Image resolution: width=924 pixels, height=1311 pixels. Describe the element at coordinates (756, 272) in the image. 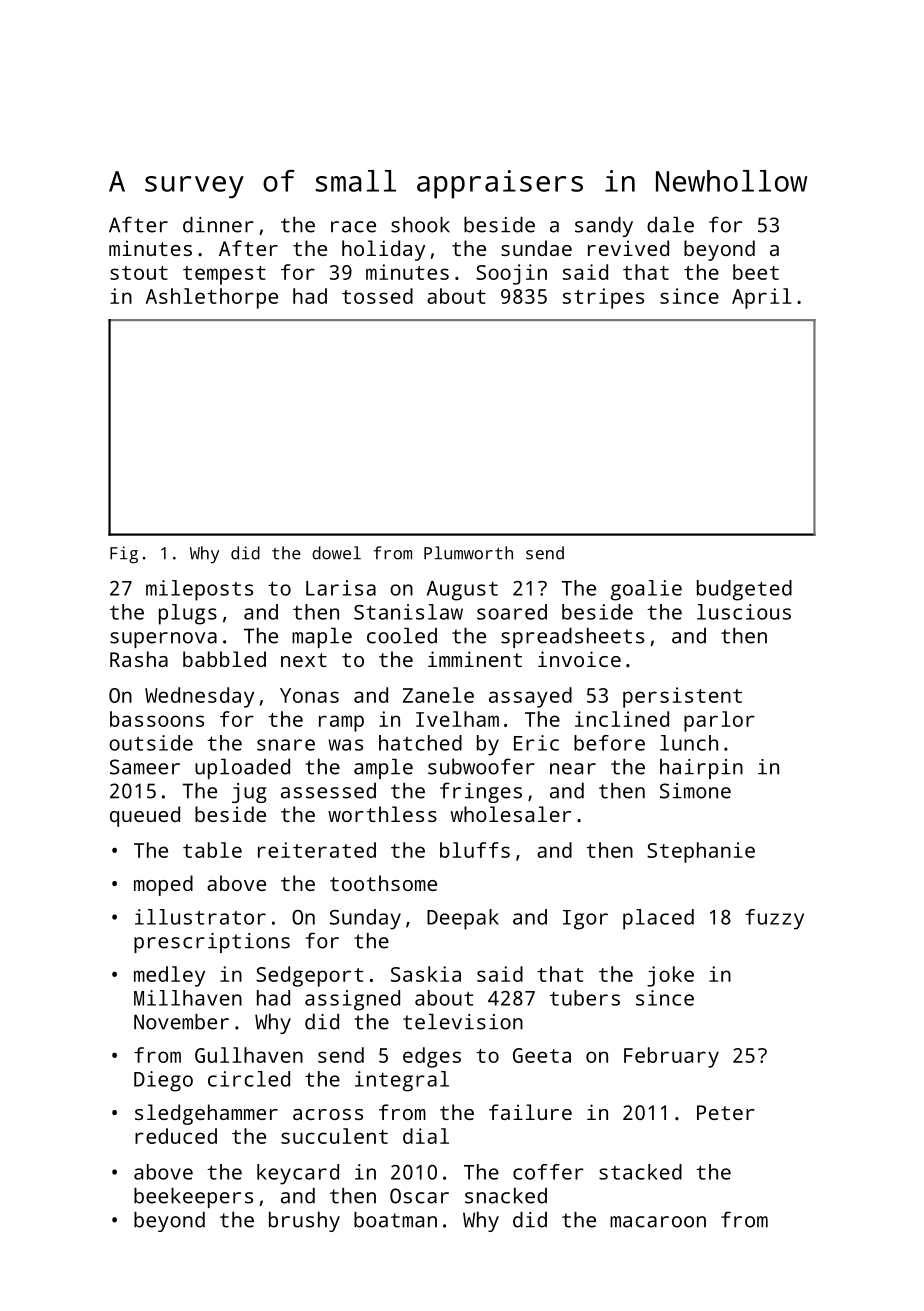

I see `beet` at that location.
